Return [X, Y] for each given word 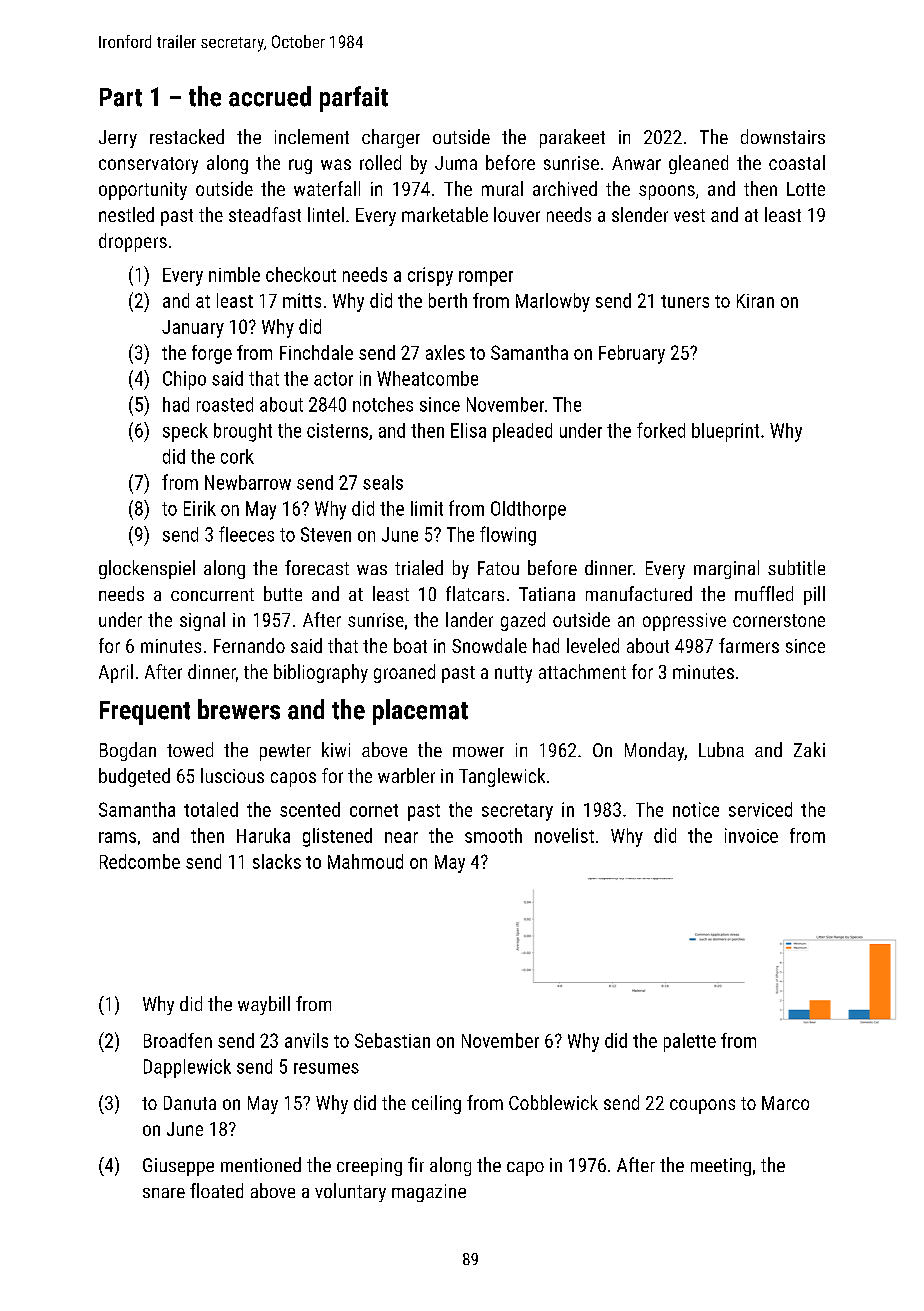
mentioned [261, 1164]
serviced [760, 809]
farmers [749, 645]
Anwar [636, 163]
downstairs [783, 136]
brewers [239, 709]
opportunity [143, 191]
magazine [429, 1193]
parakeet [572, 138]
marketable [445, 214]
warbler [406, 775]
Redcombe [140, 861]
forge [212, 354]
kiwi [336, 749]
